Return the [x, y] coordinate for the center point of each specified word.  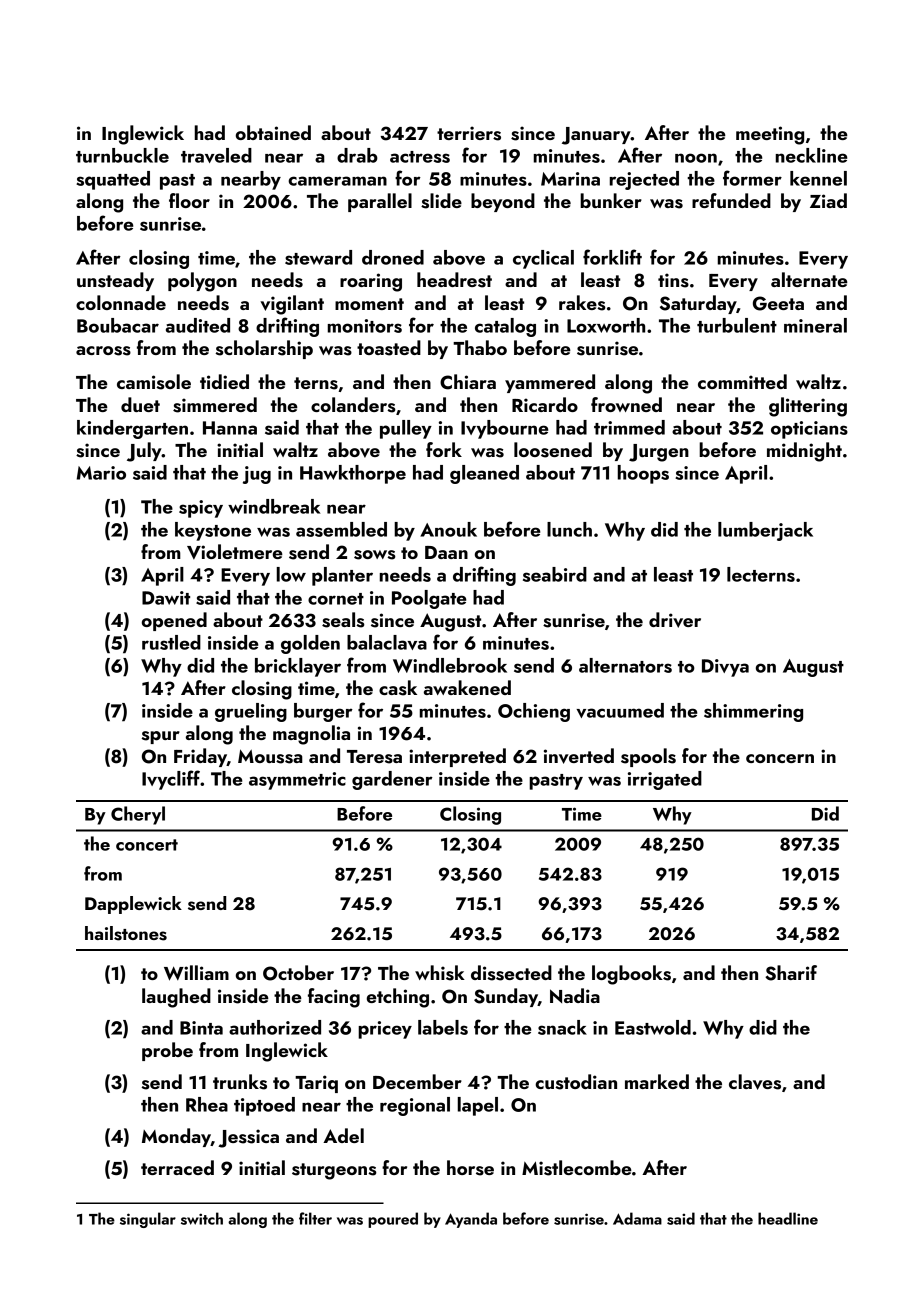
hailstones [126, 933]
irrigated [665, 780]
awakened [467, 687]
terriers [469, 133]
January [596, 136]
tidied [224, 381]
